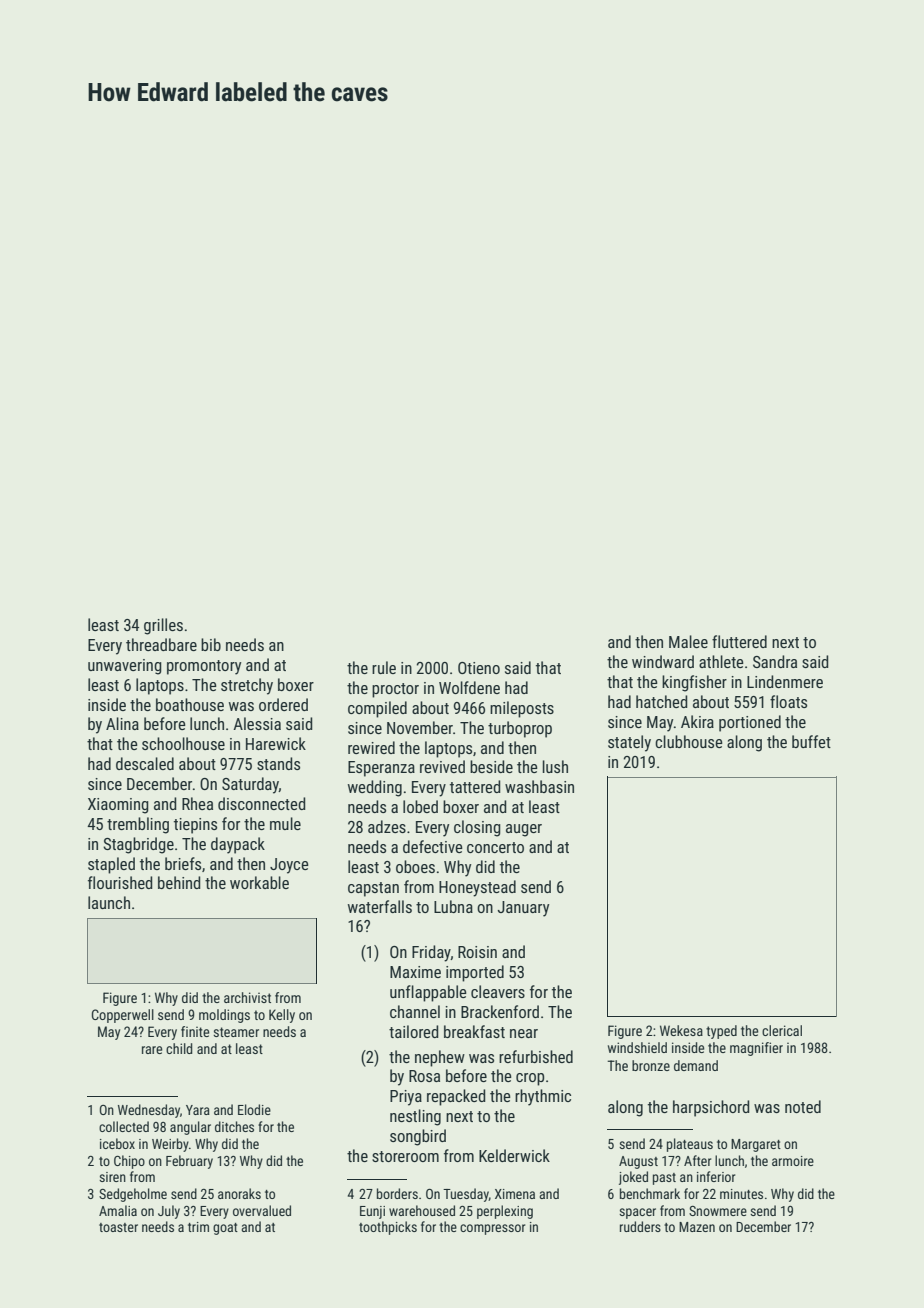  Describe the element at coordinates (109, 902) in the document. I see `launch` at that location.
